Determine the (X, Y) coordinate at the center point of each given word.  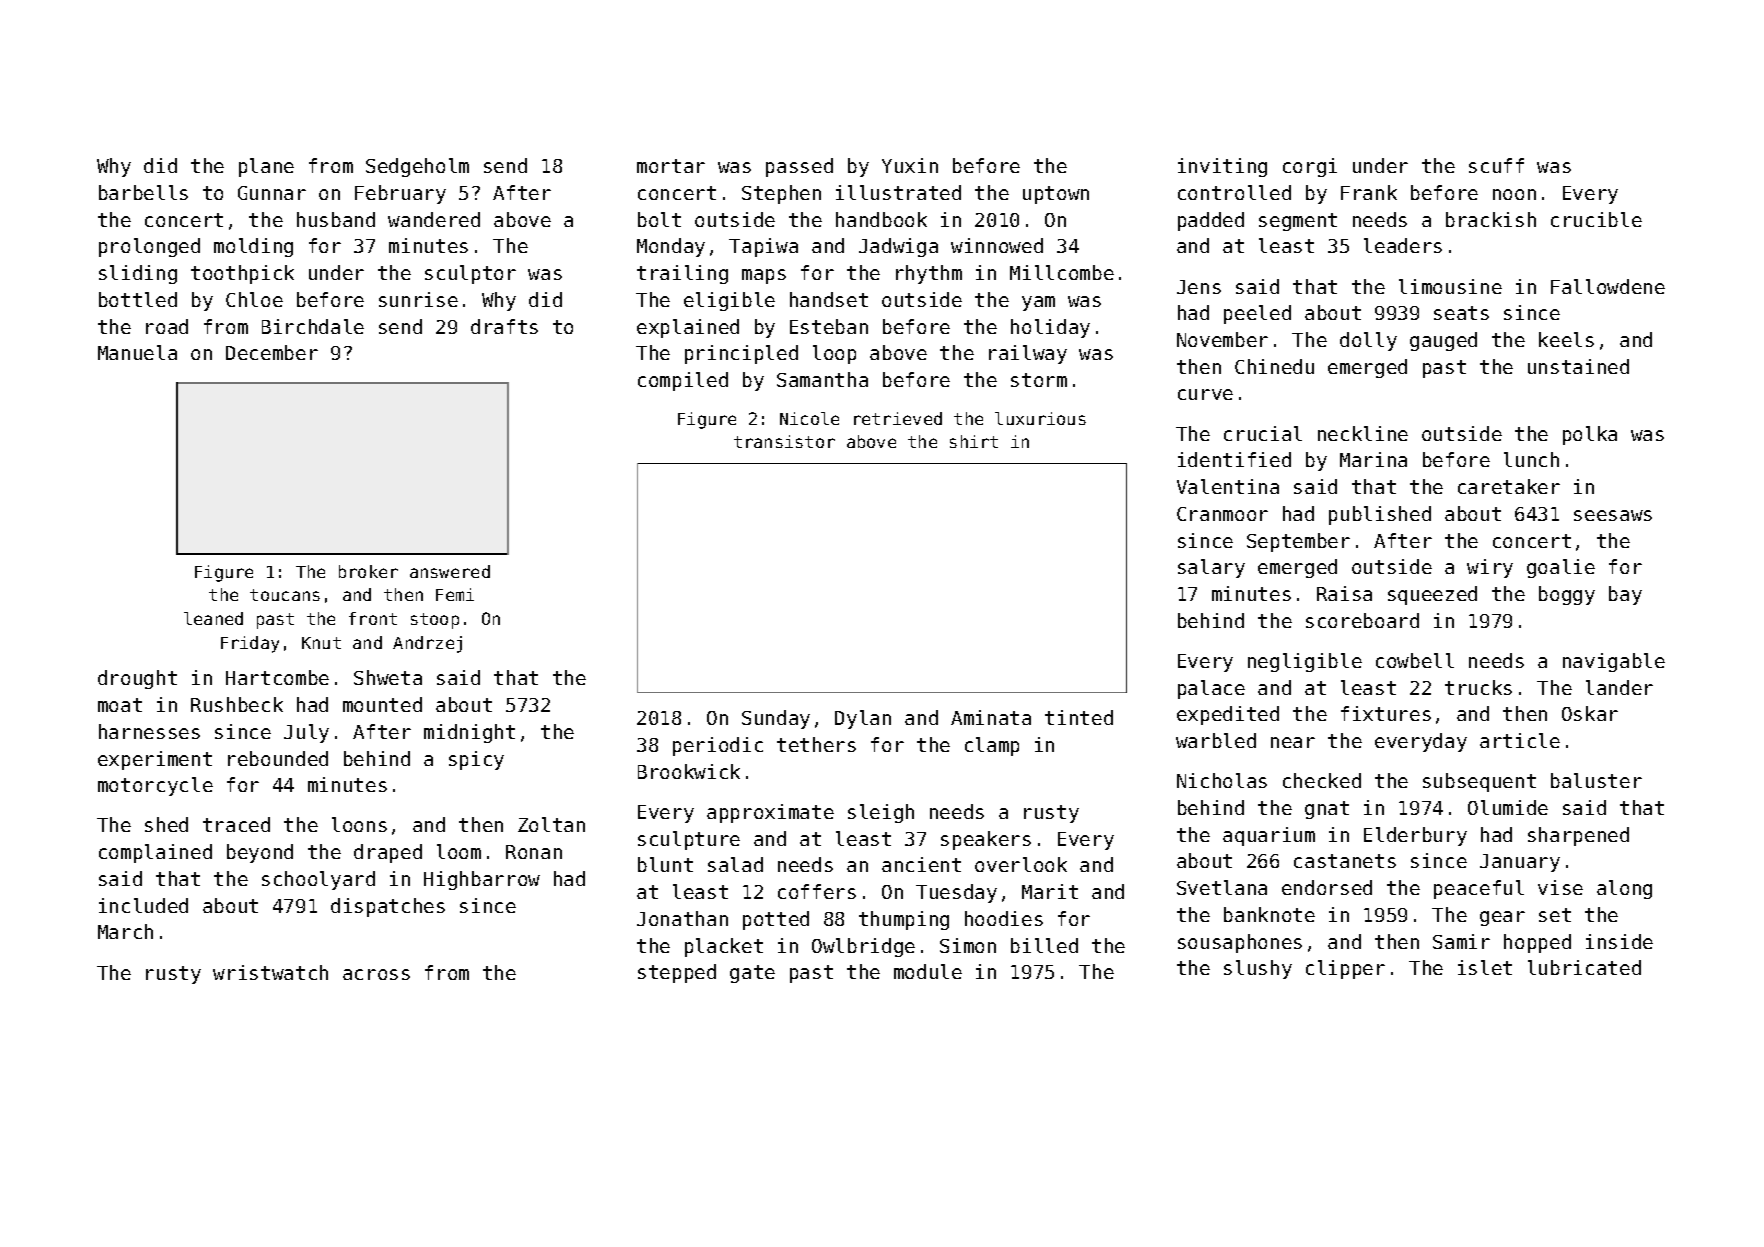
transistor (784, 441)
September (1298, 542)
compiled (683, 381)
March (125, 931)
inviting (1222, 167)
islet (1485, 967)
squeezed (1432, 595)
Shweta (388, 677)
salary (1211, 568)
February (400, 194)
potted (776, 920)
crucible (1596, 219)
